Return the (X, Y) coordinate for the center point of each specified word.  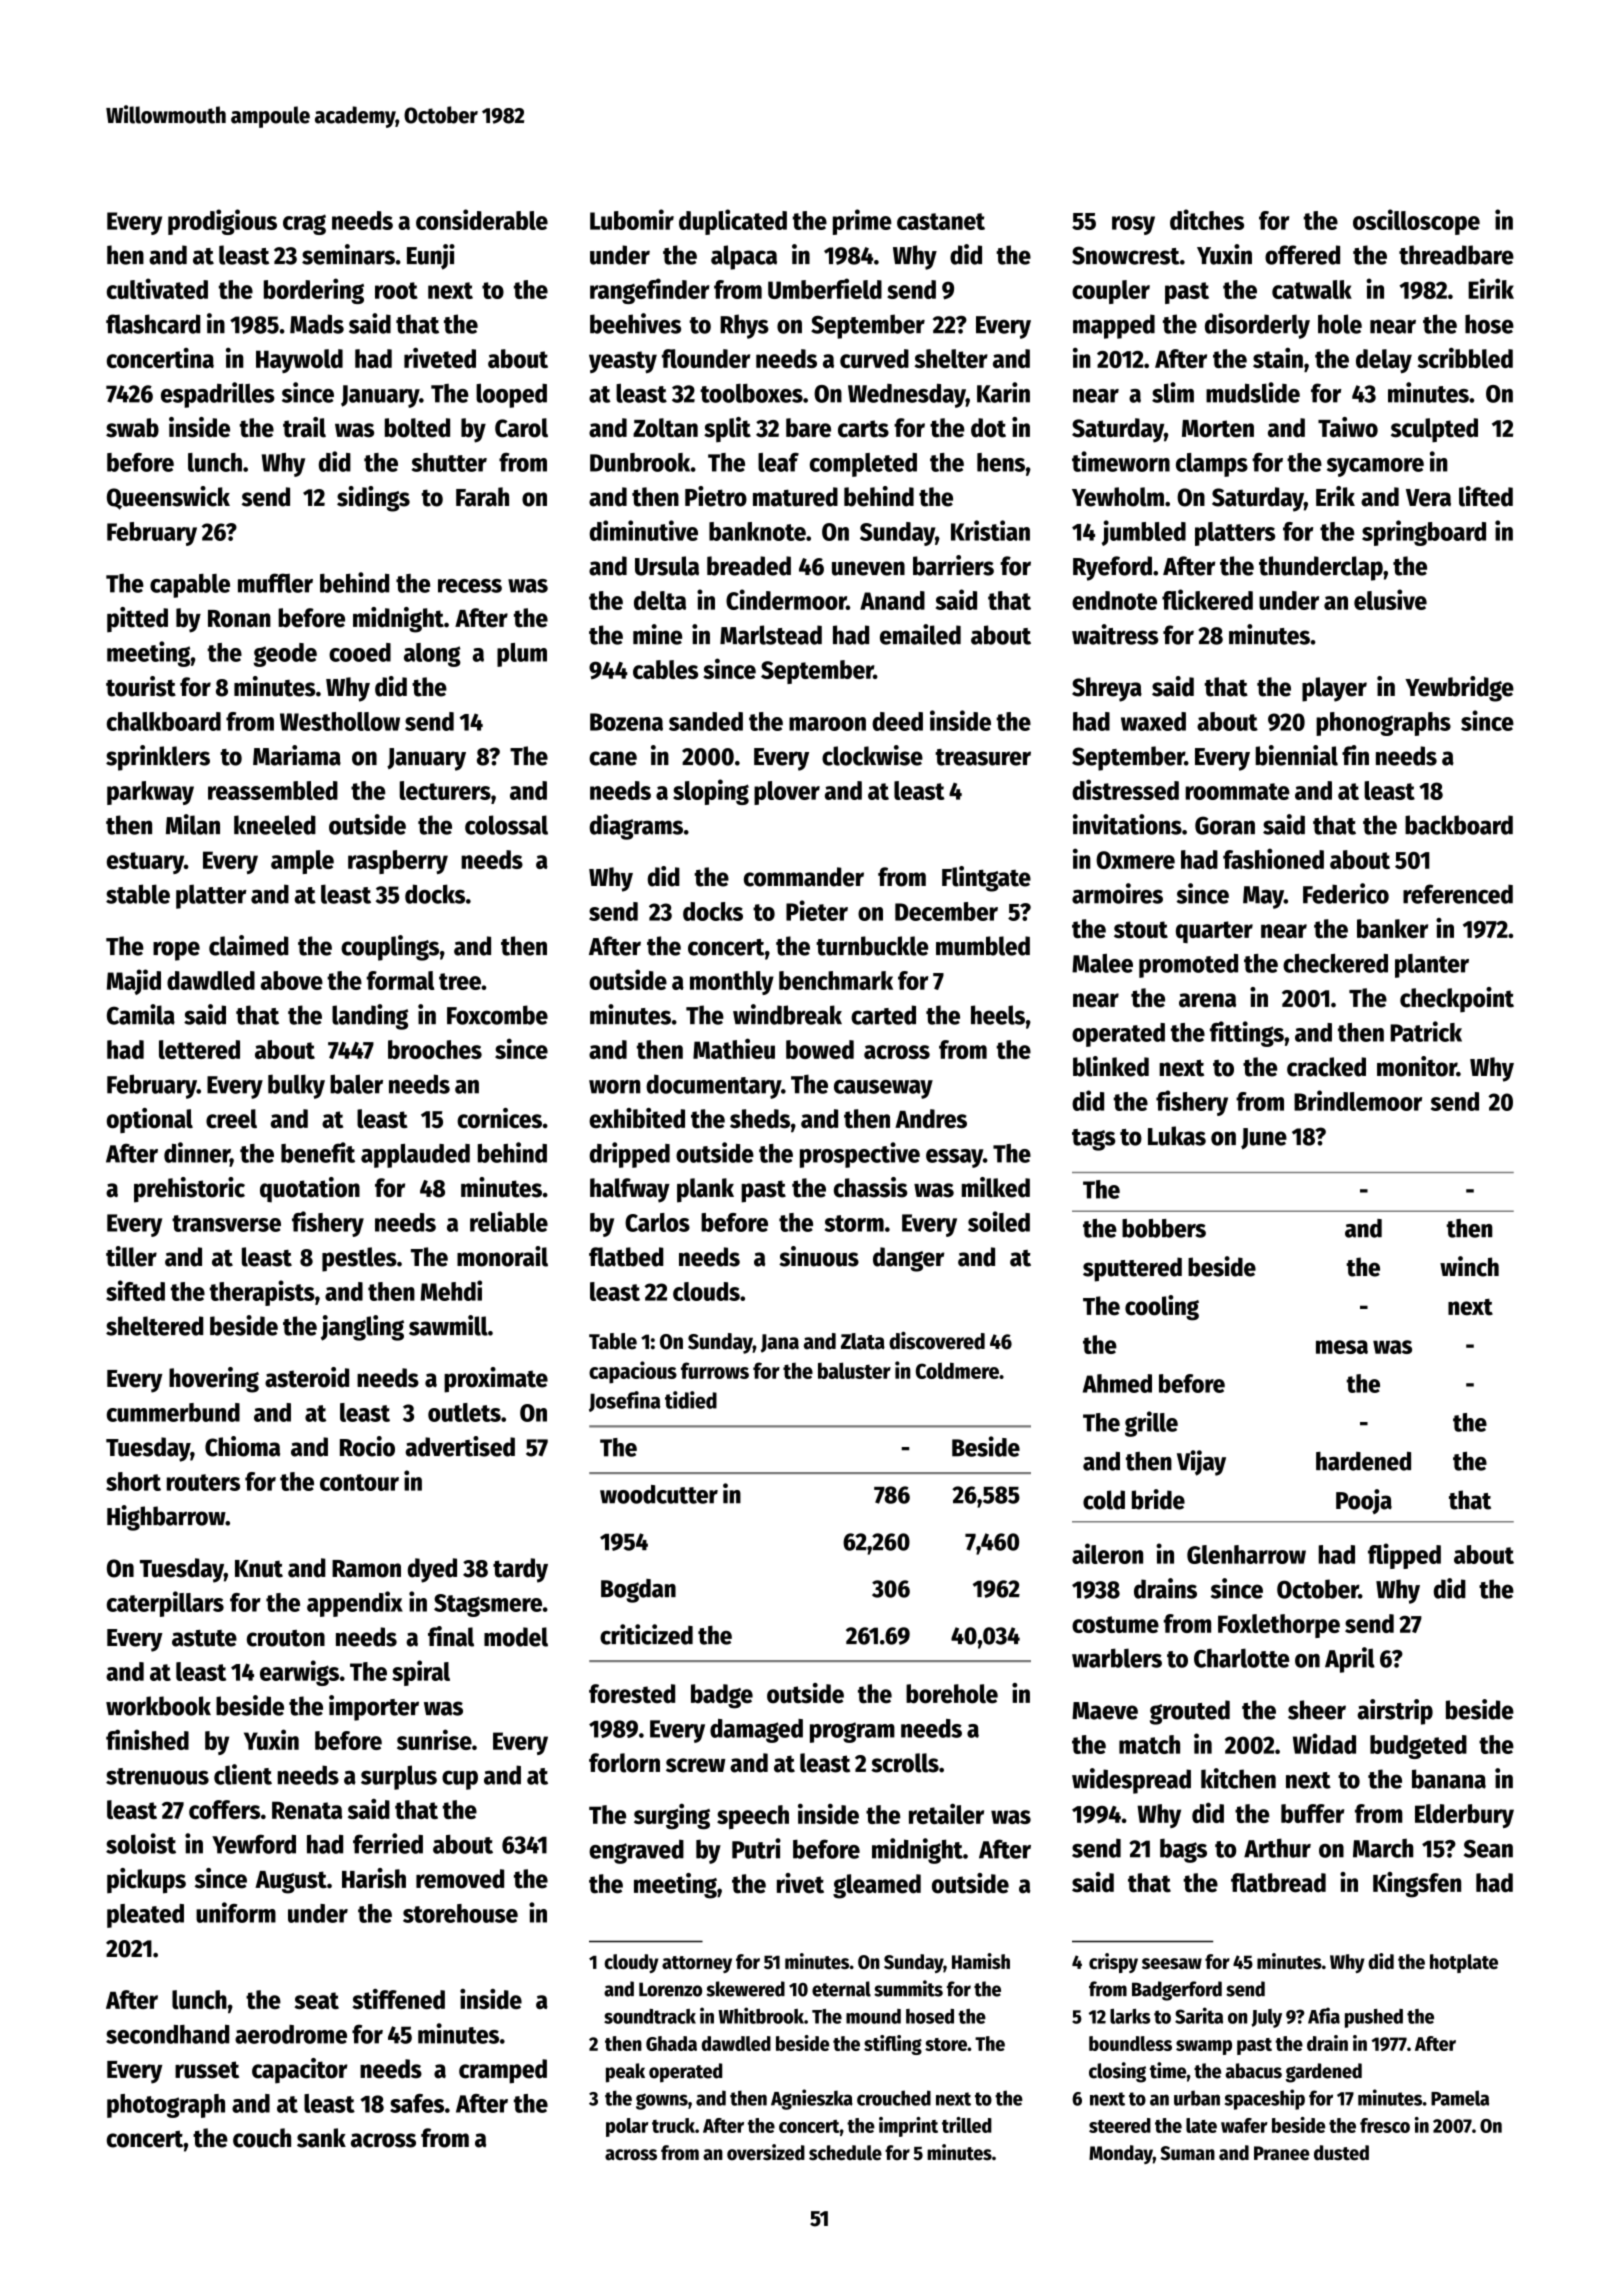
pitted (137, 619)
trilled (967, 2125)
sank (321, 2138)
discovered (937, 1340)
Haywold (299, 361)
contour (359, 1482)
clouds (706, 1291)
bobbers (1164, 1228)
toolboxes (751, 393)
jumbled (1144, 533)
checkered (1335, 963)
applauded (415, 1156)
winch (1469, 1266)
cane (613, 758)
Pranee (1282, 2153)
